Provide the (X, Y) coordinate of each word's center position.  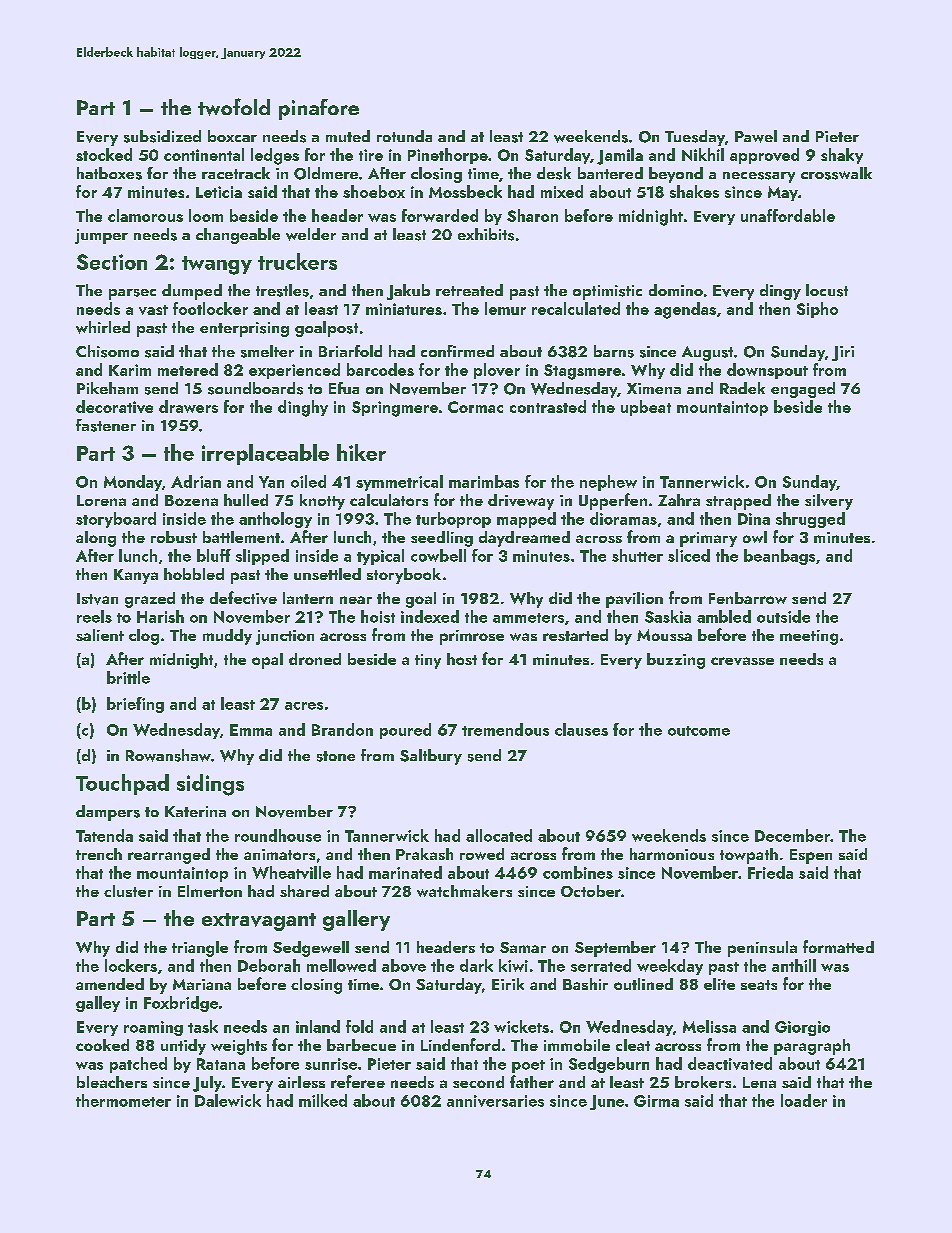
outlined (643, 984)
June (607, 1102)
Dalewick (228, 1100)
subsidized (162, 136)
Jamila (620, 156)
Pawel (756, 136)
